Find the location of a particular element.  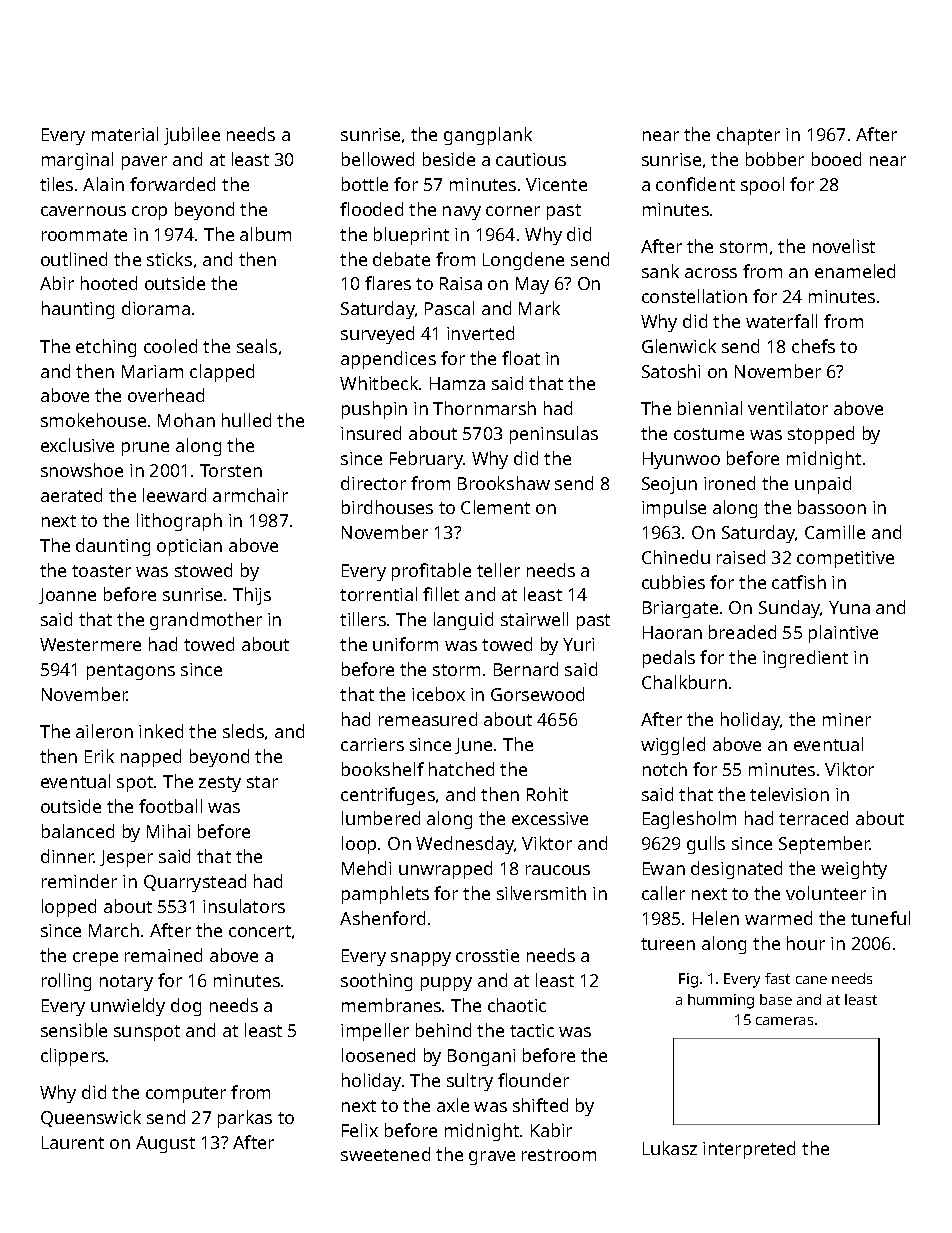

Longdene is located at coordinates (523, 261).
